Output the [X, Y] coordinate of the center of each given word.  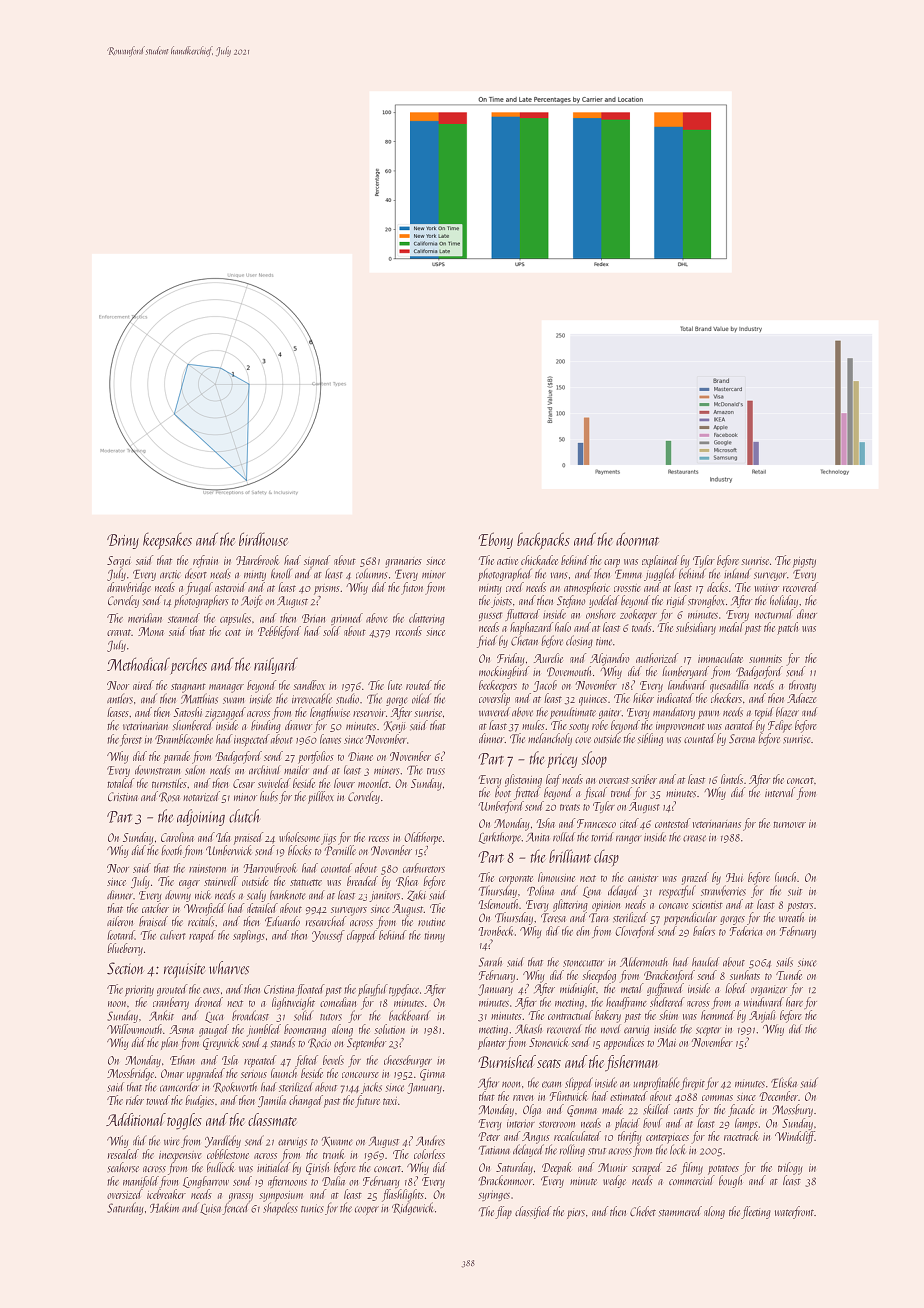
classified [533, 1212]
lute [395, 685]
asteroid [230, 587]
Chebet [643, 1211]
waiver [767, 588]
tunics [312, 1208]
